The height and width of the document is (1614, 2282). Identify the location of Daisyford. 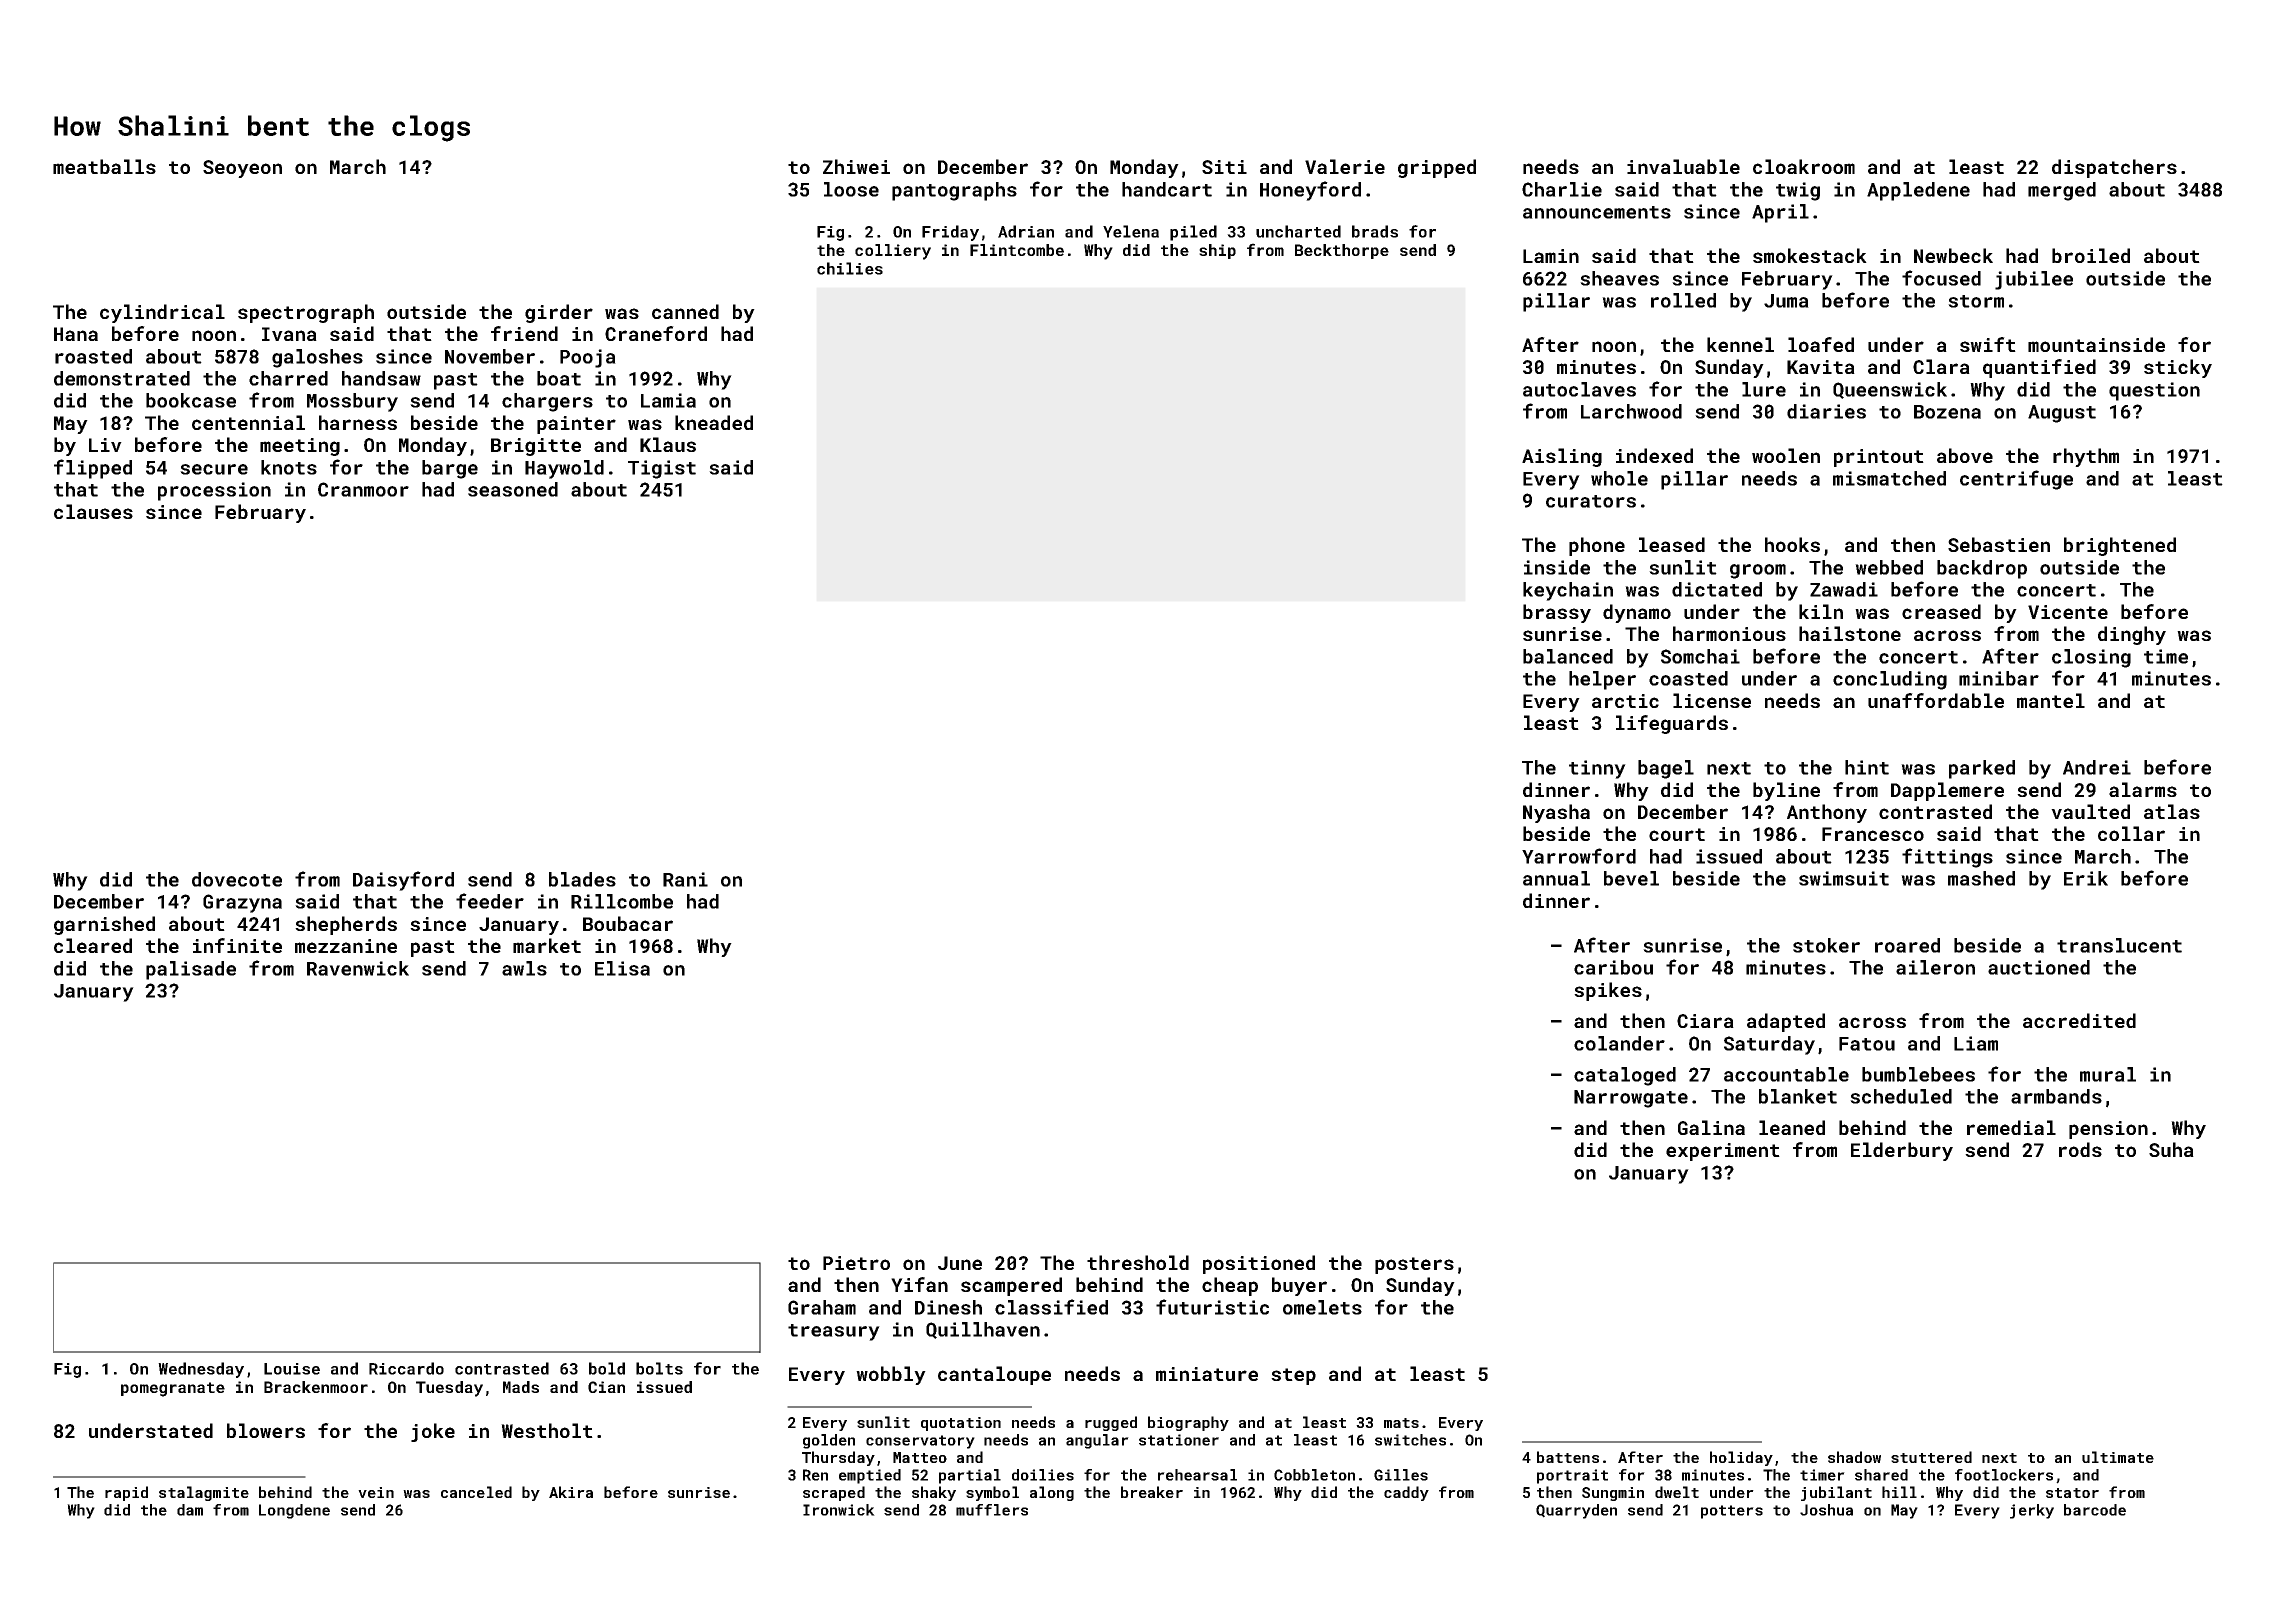
(403, 881).
